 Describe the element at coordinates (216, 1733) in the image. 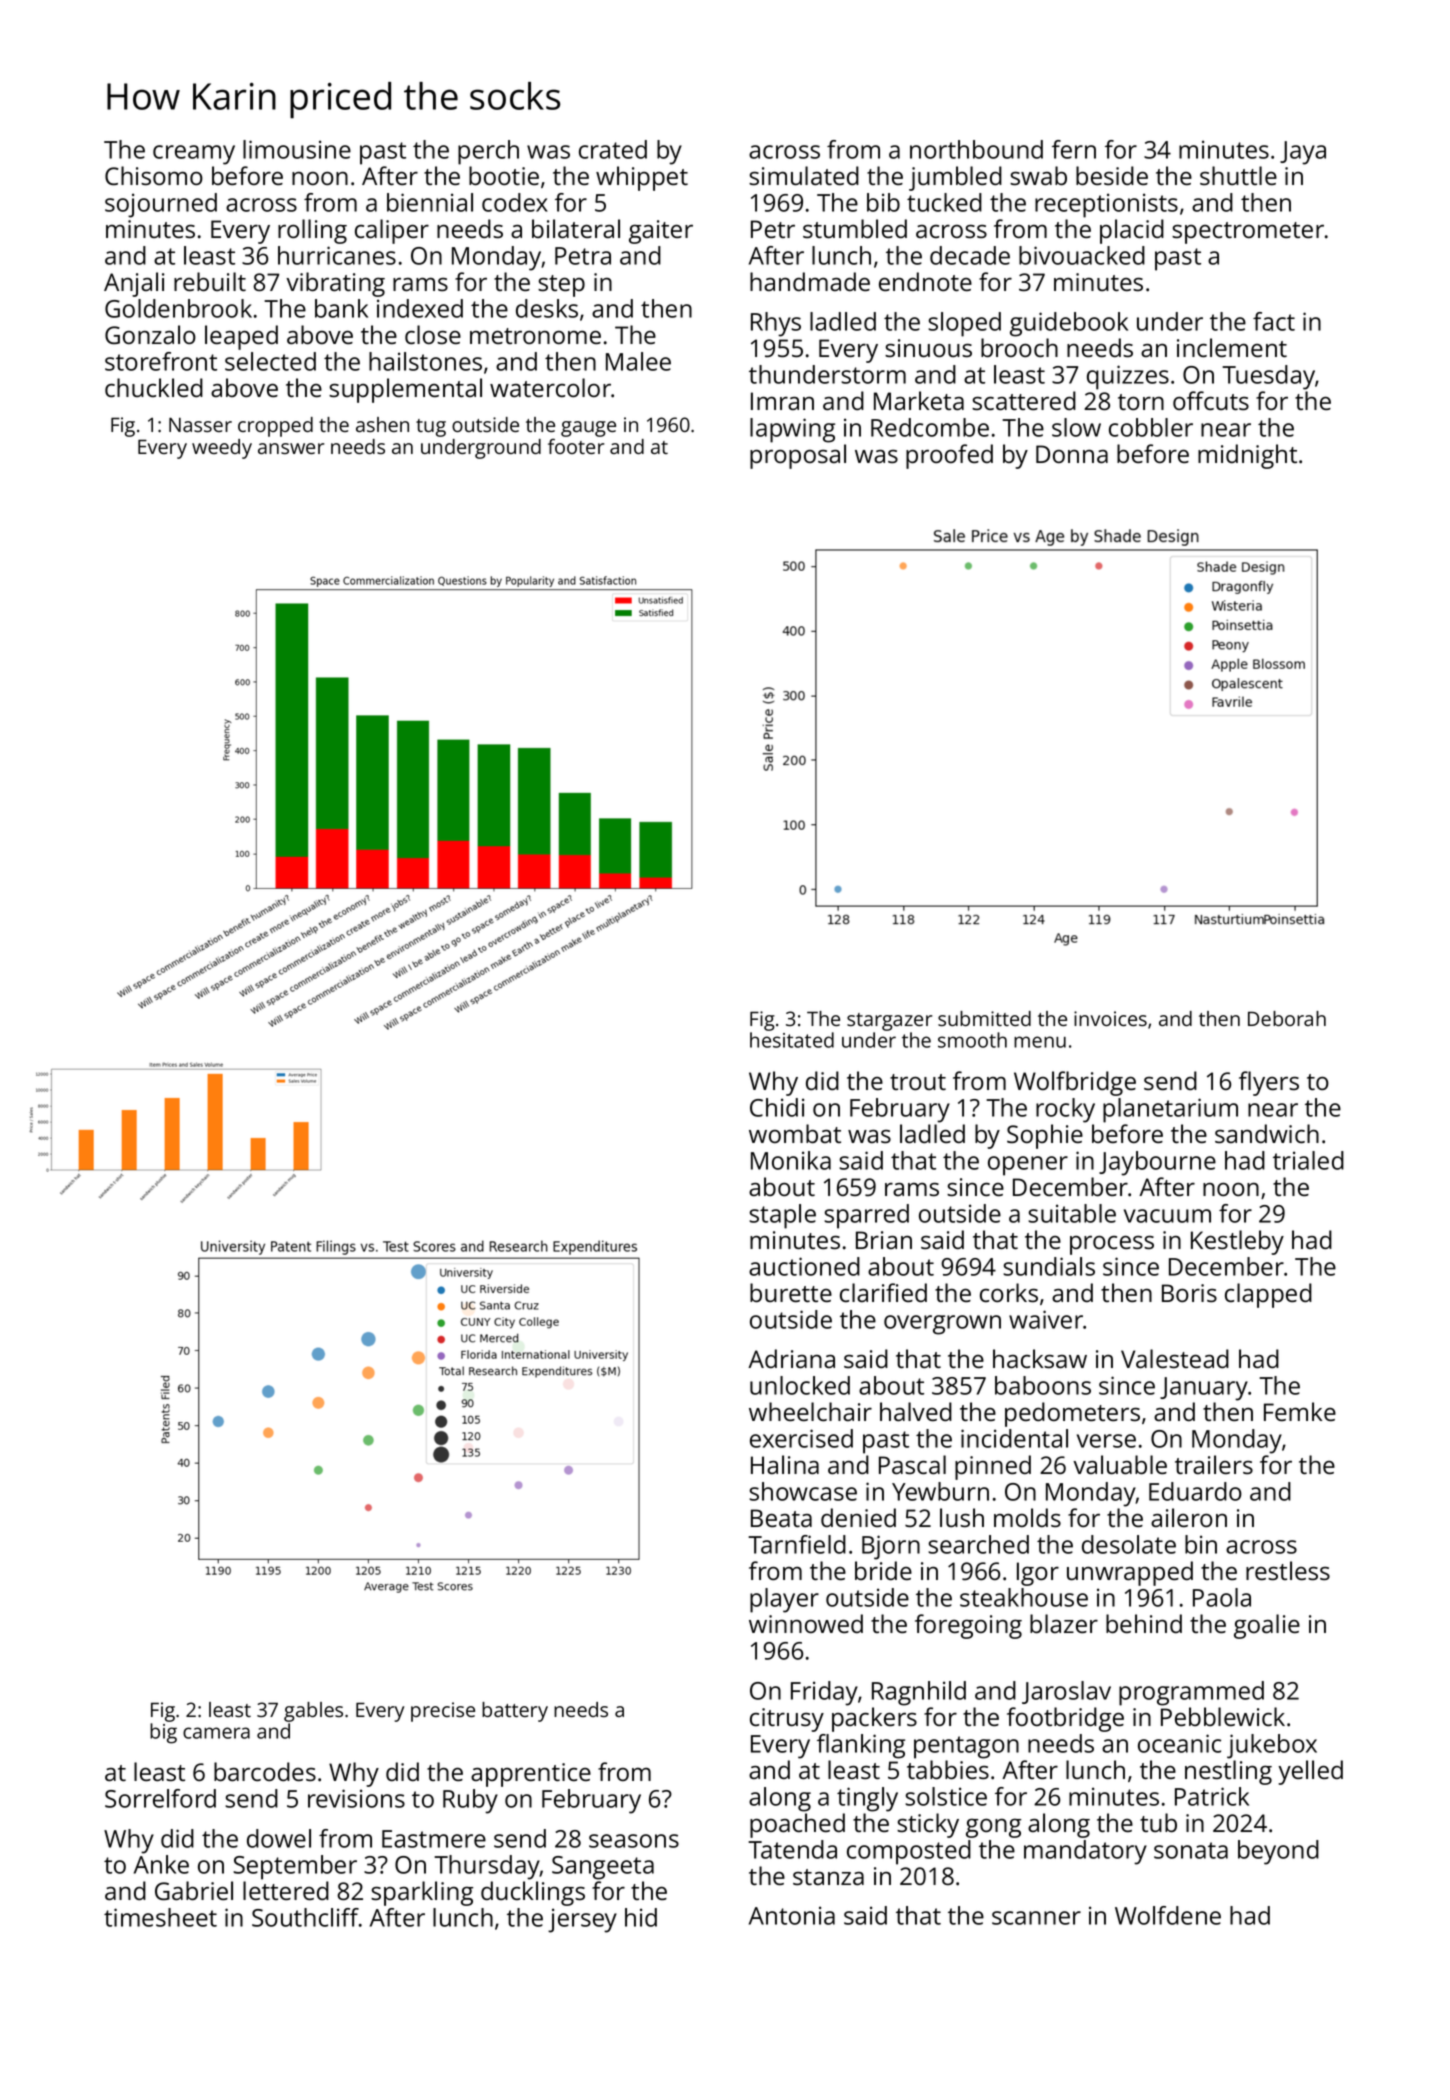

I see `camera` at that location.
